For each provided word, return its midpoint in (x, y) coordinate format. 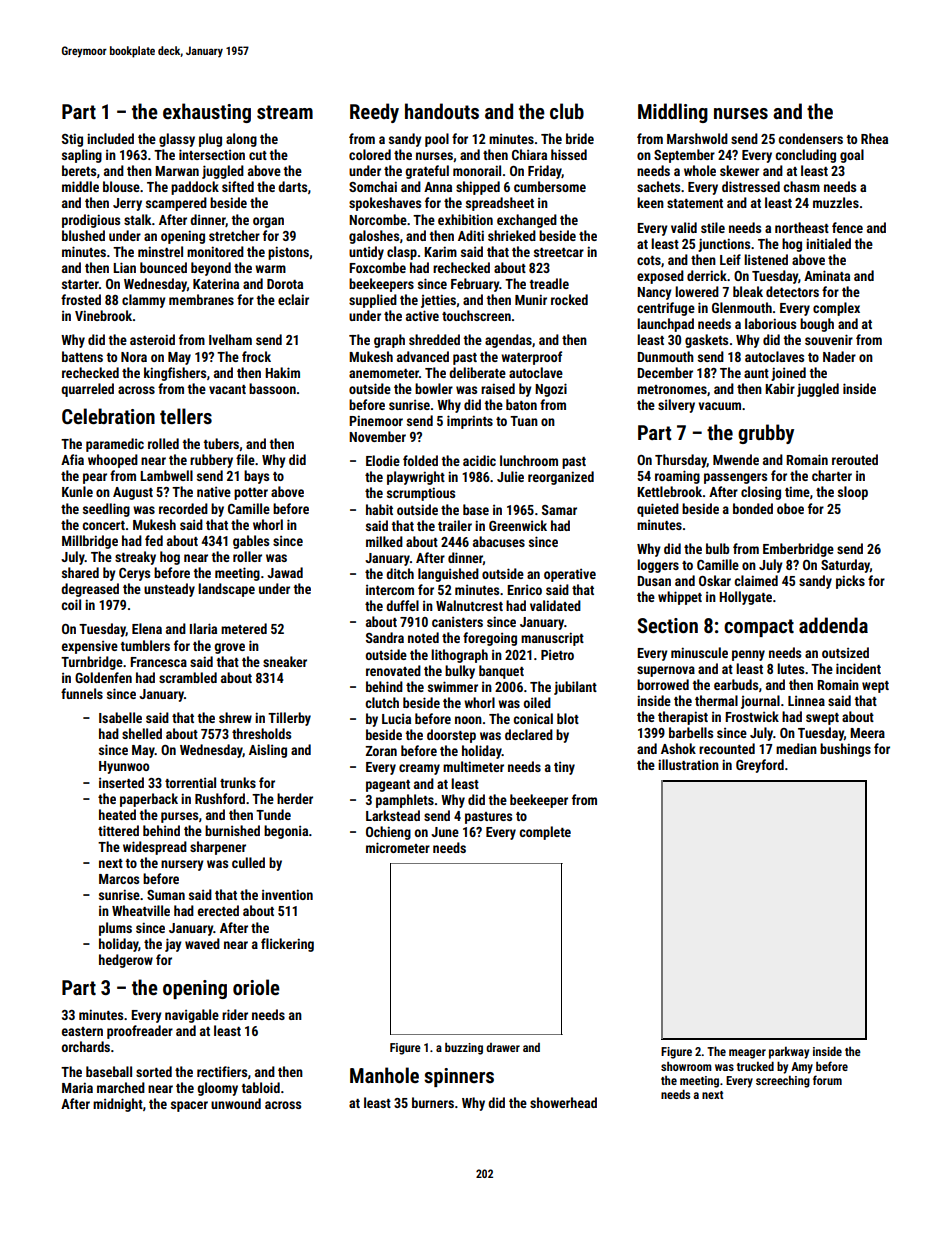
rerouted (855, 459)
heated (117, 814)
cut (258, 155)
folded (420, 460)
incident (858, 668)
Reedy (374, 113)
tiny (564, 768)
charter (832, 475)
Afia (72, 459)
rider (235, 1014)
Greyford (760, 766)
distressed (751, 186)
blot (568, 718)
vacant (227, 389)
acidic (479, 460)
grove (229, 648)
